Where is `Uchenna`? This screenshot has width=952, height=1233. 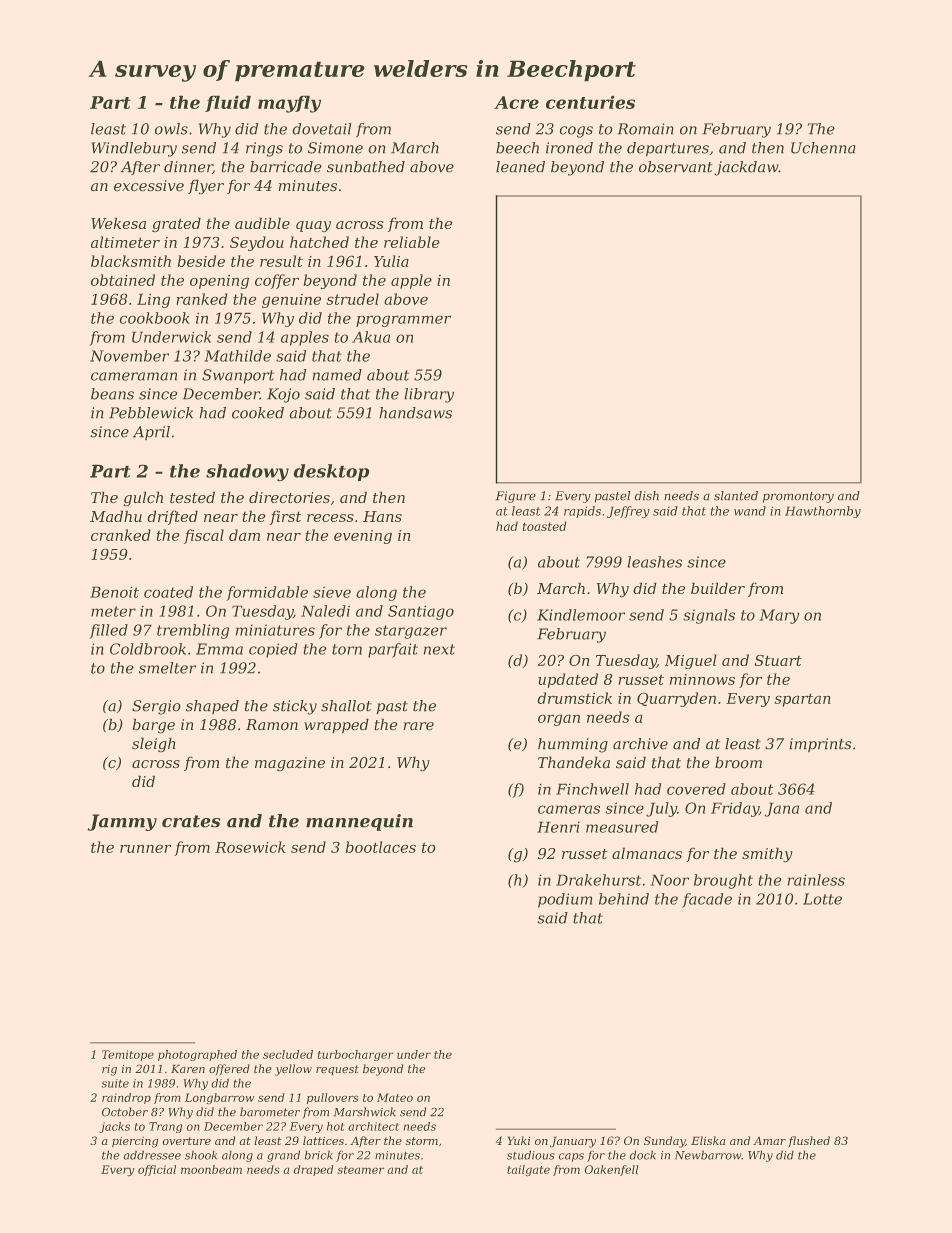
Uchenna is located at coordinates (823, 148).
